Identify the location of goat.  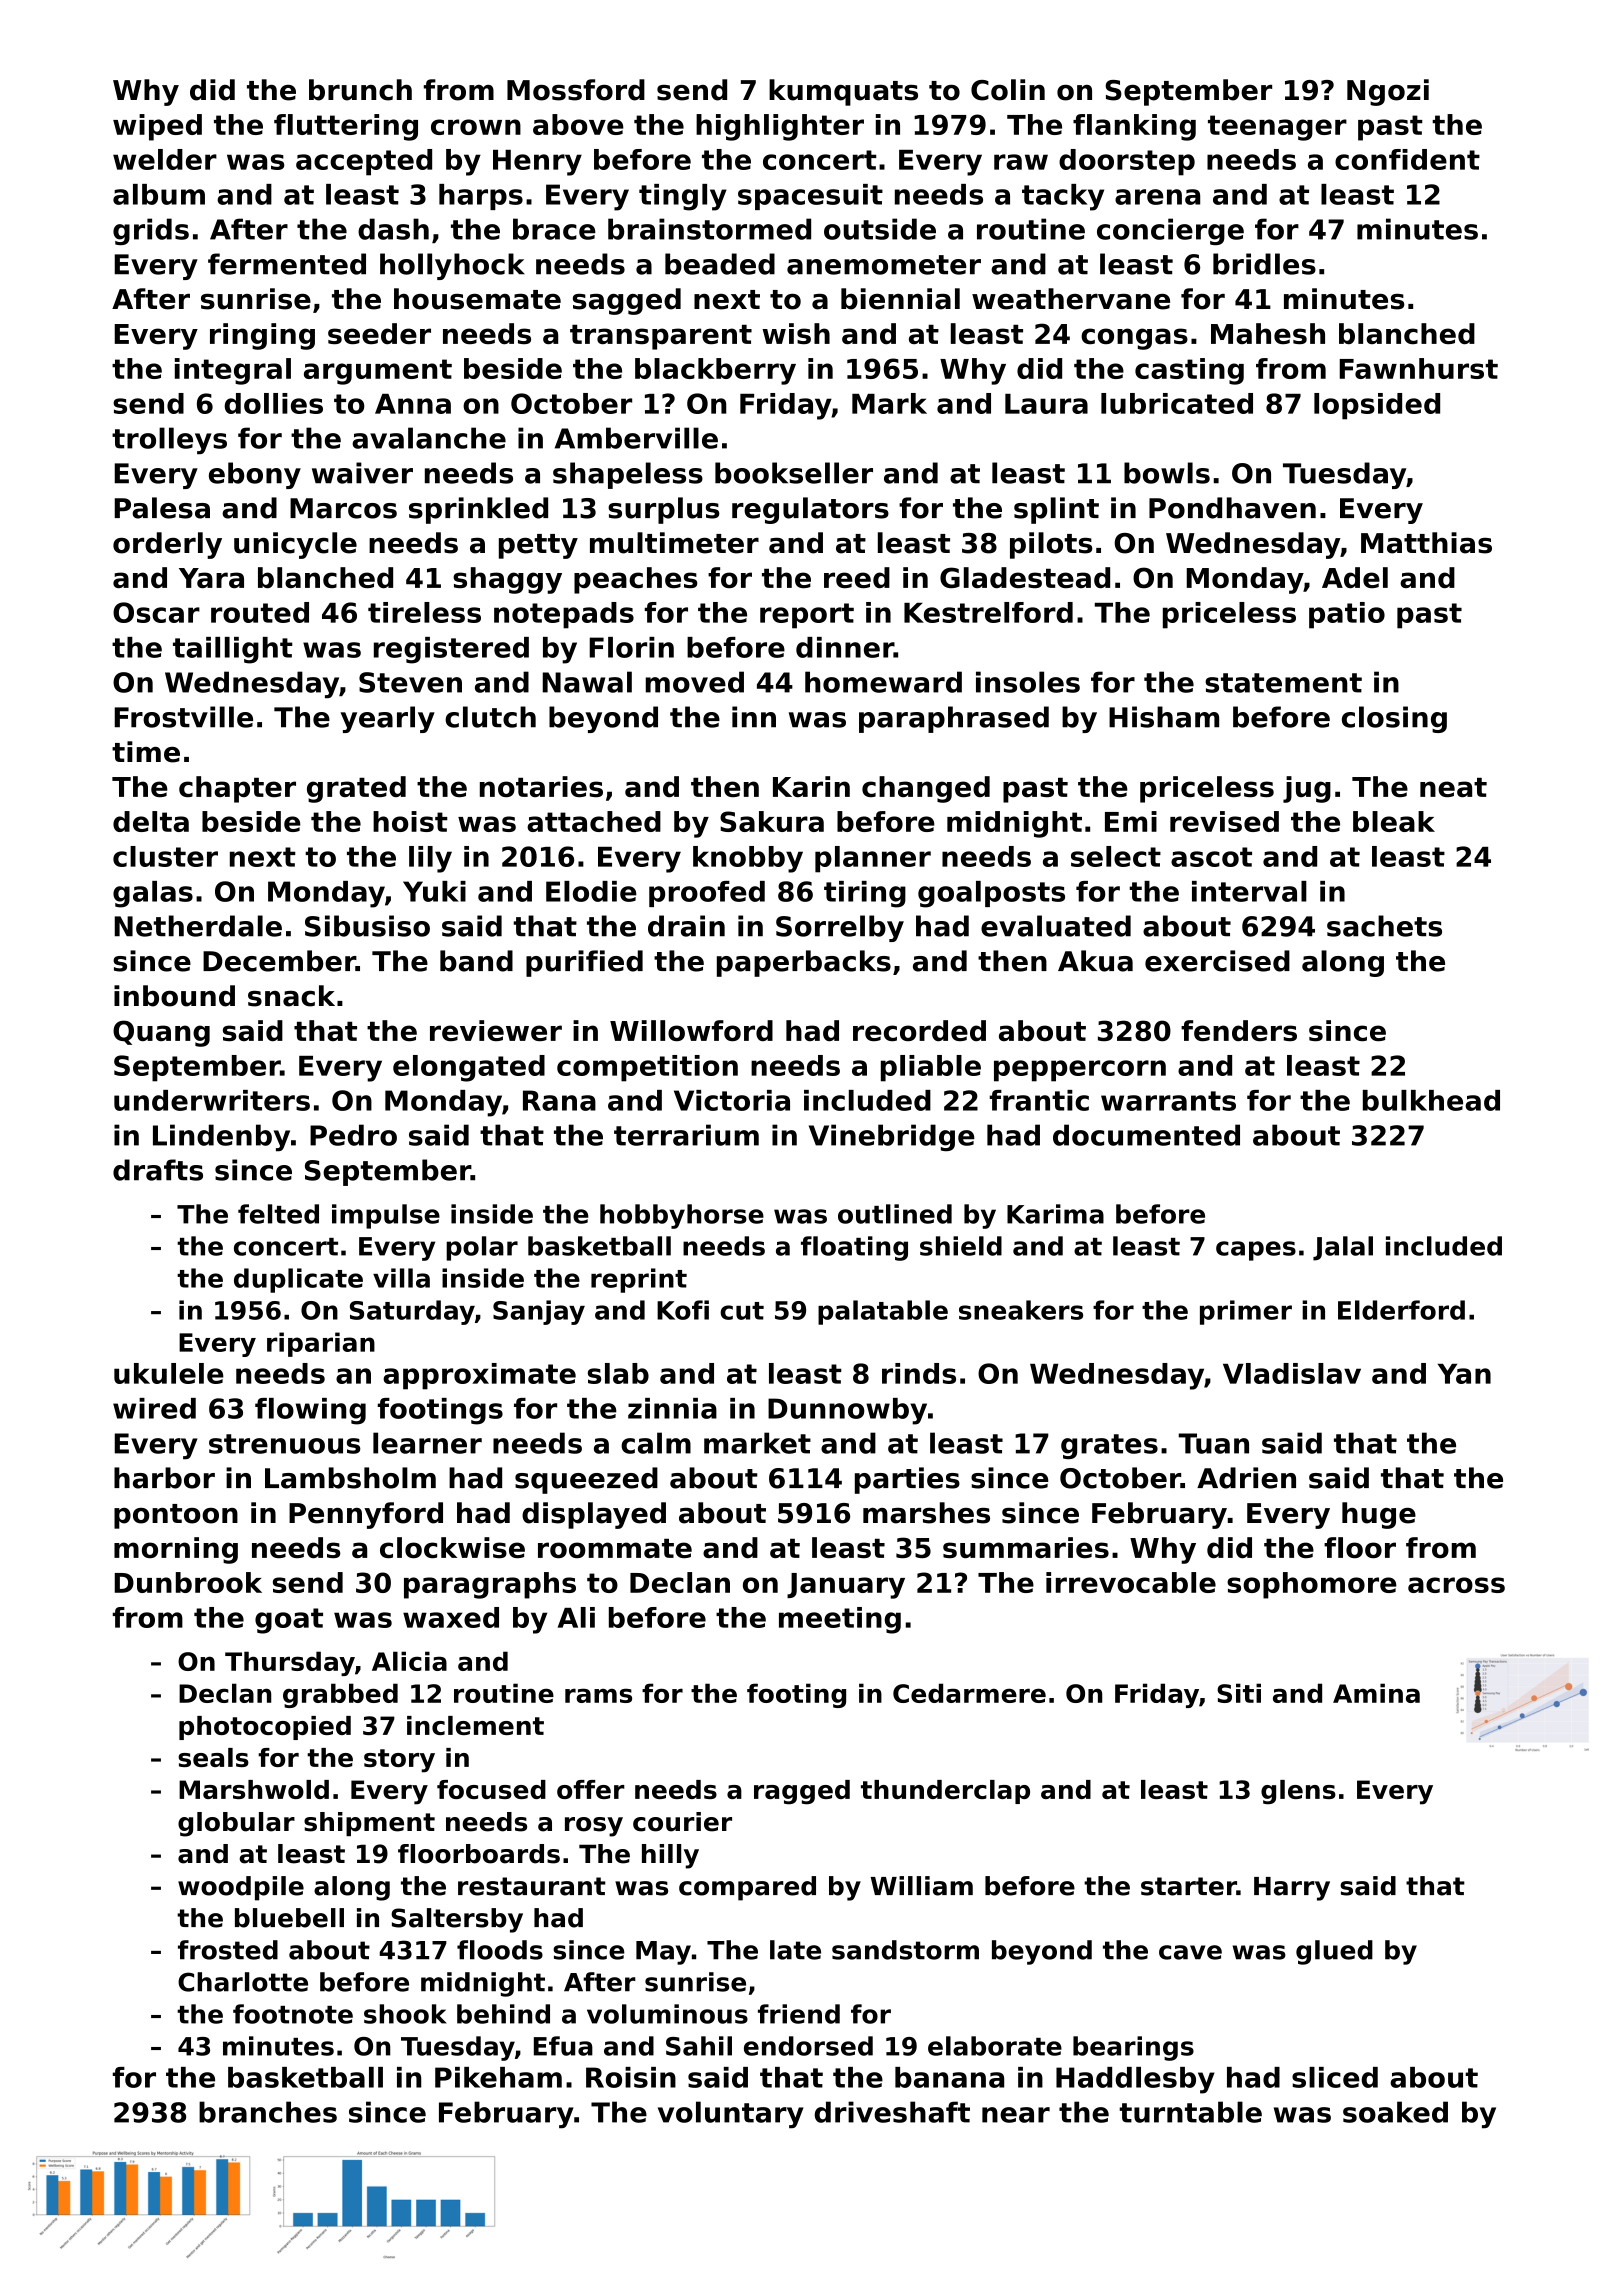
(289, 1621).
